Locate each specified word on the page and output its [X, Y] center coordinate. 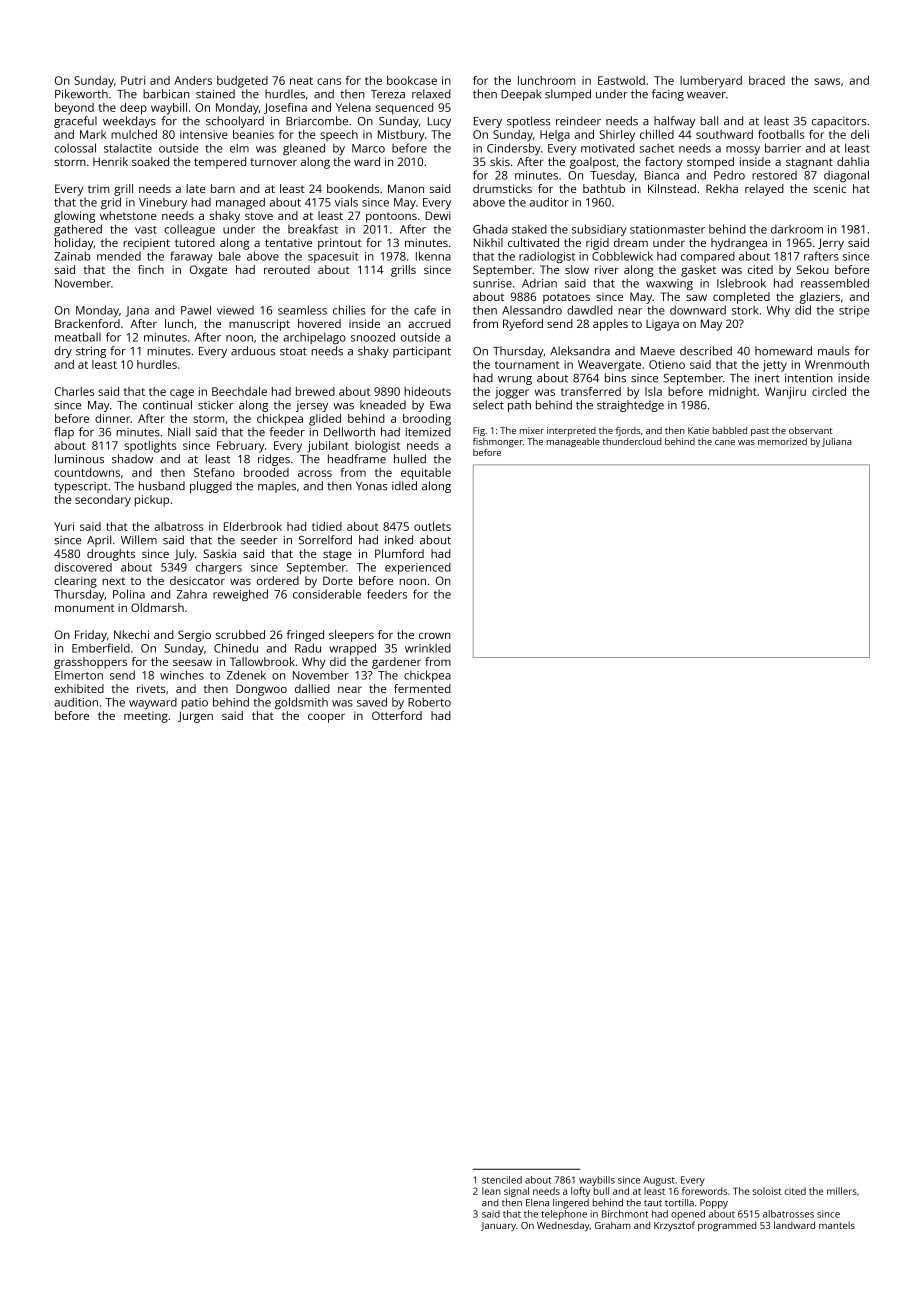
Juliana [837, 442]
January [498, 1226]
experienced [418, 568]
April [99, 541]
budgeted [242, 82]
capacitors [839, 122]
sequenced [404, 109]
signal [516, 1192]
